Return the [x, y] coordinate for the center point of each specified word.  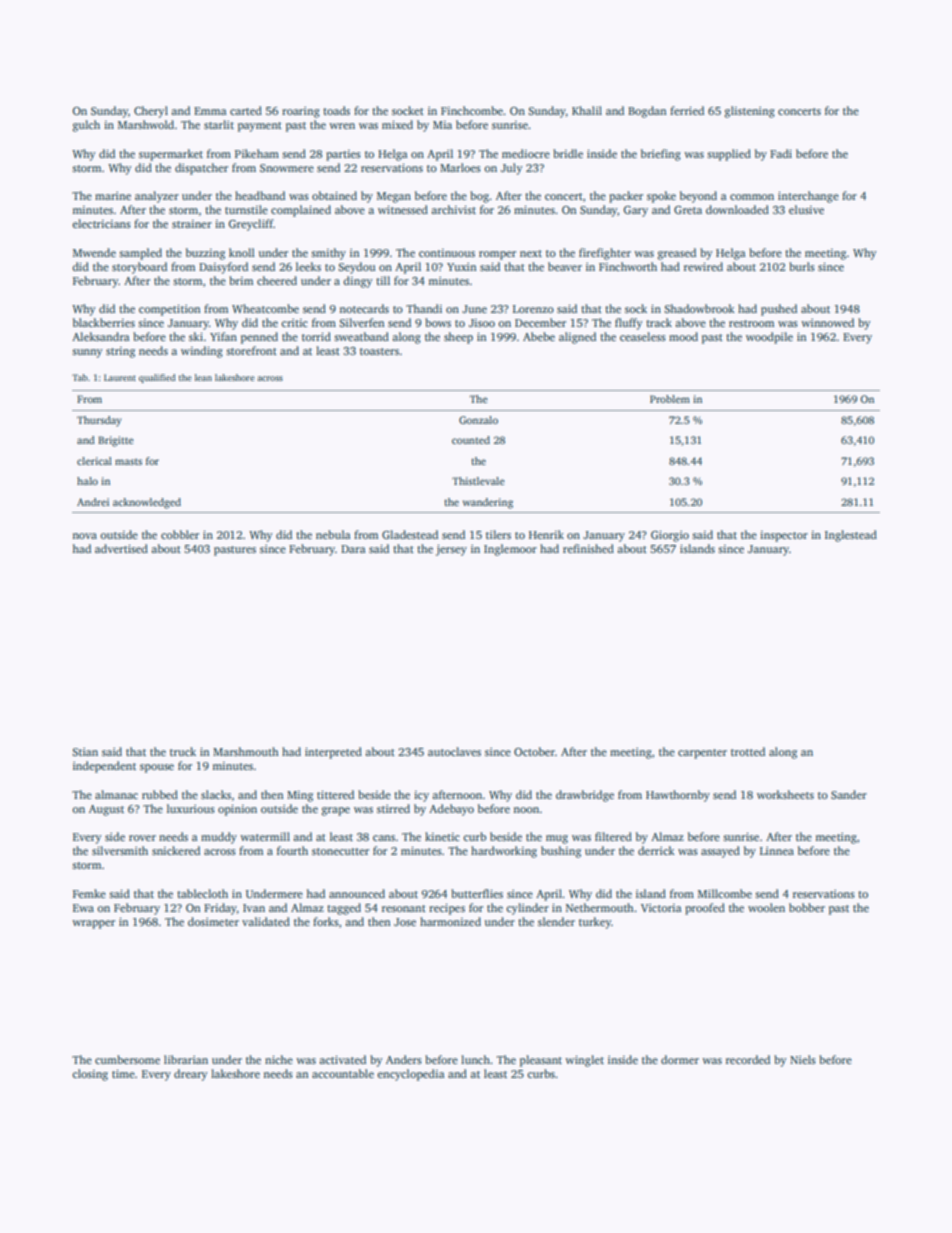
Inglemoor [510, 550]
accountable [343, 1073]
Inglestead [851, 536]
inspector [784, 536]
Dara [353, 549]
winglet [584, 1061]
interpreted [333, 753]
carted [246, 110]
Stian [85, 752]
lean [203, 377]
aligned [577, 338]
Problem [670, 399]
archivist [453, 209]
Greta [688, 210]
